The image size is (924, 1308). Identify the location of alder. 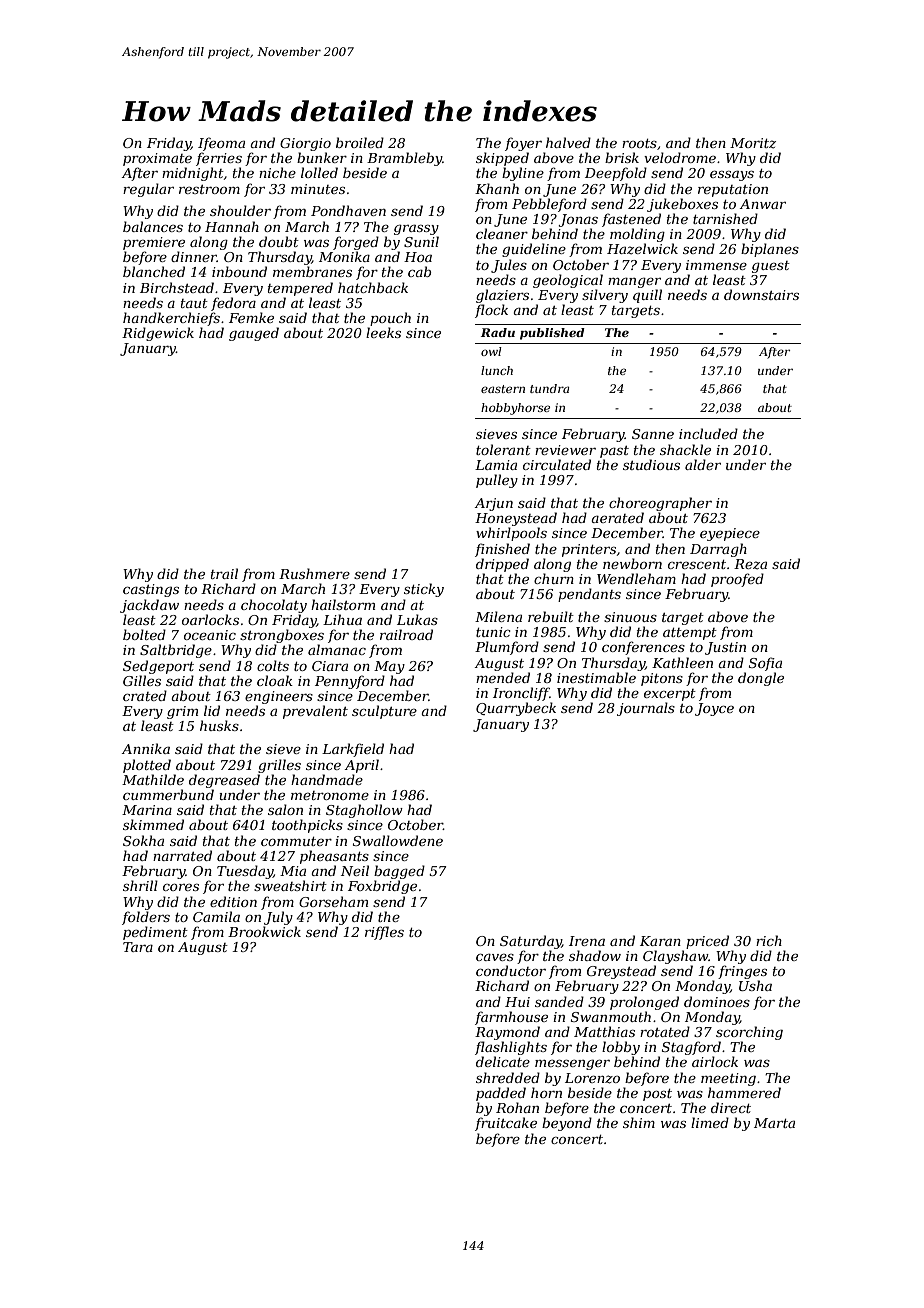
(703, 464).
